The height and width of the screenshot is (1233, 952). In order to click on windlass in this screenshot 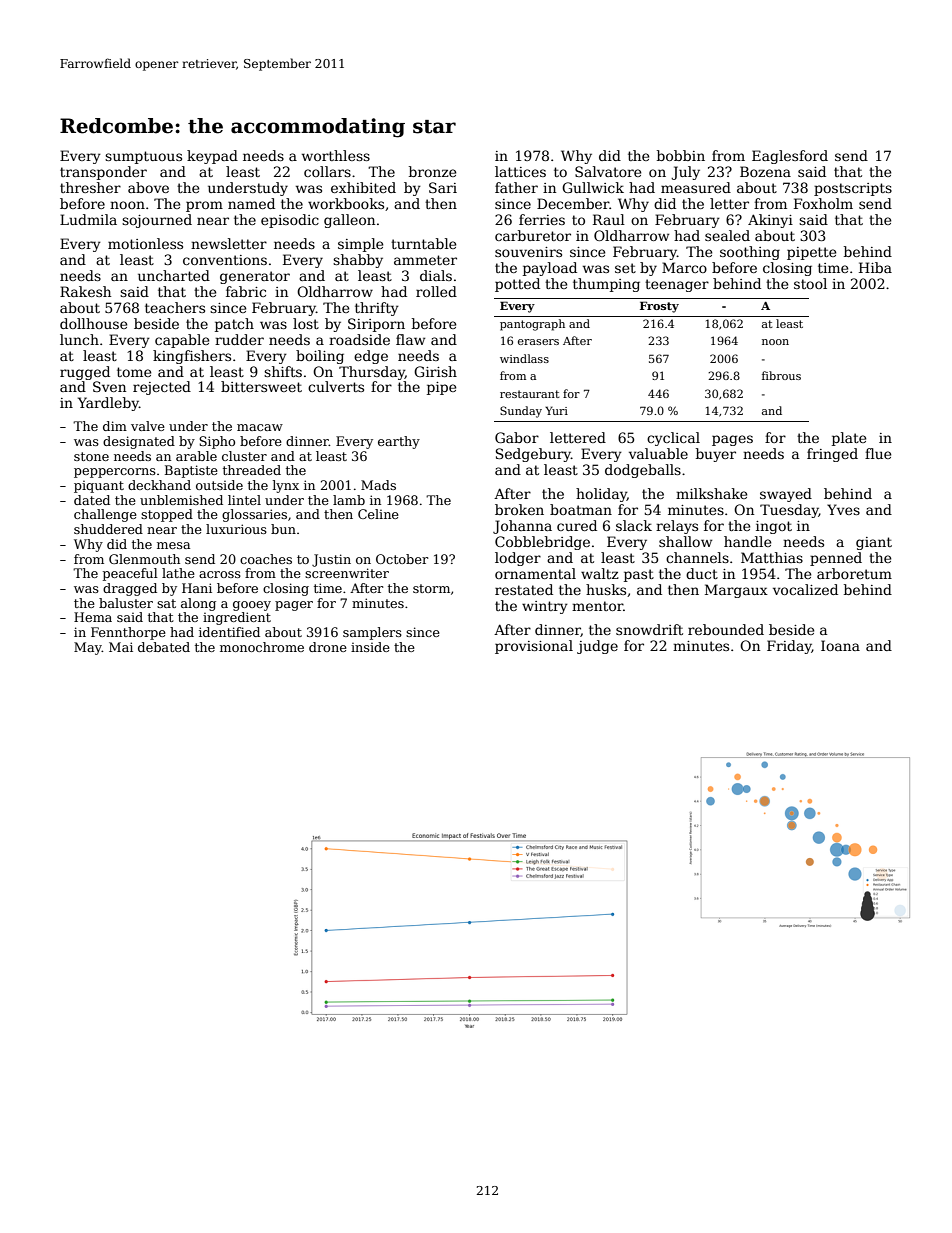, I will do `click(524, 358)`.
